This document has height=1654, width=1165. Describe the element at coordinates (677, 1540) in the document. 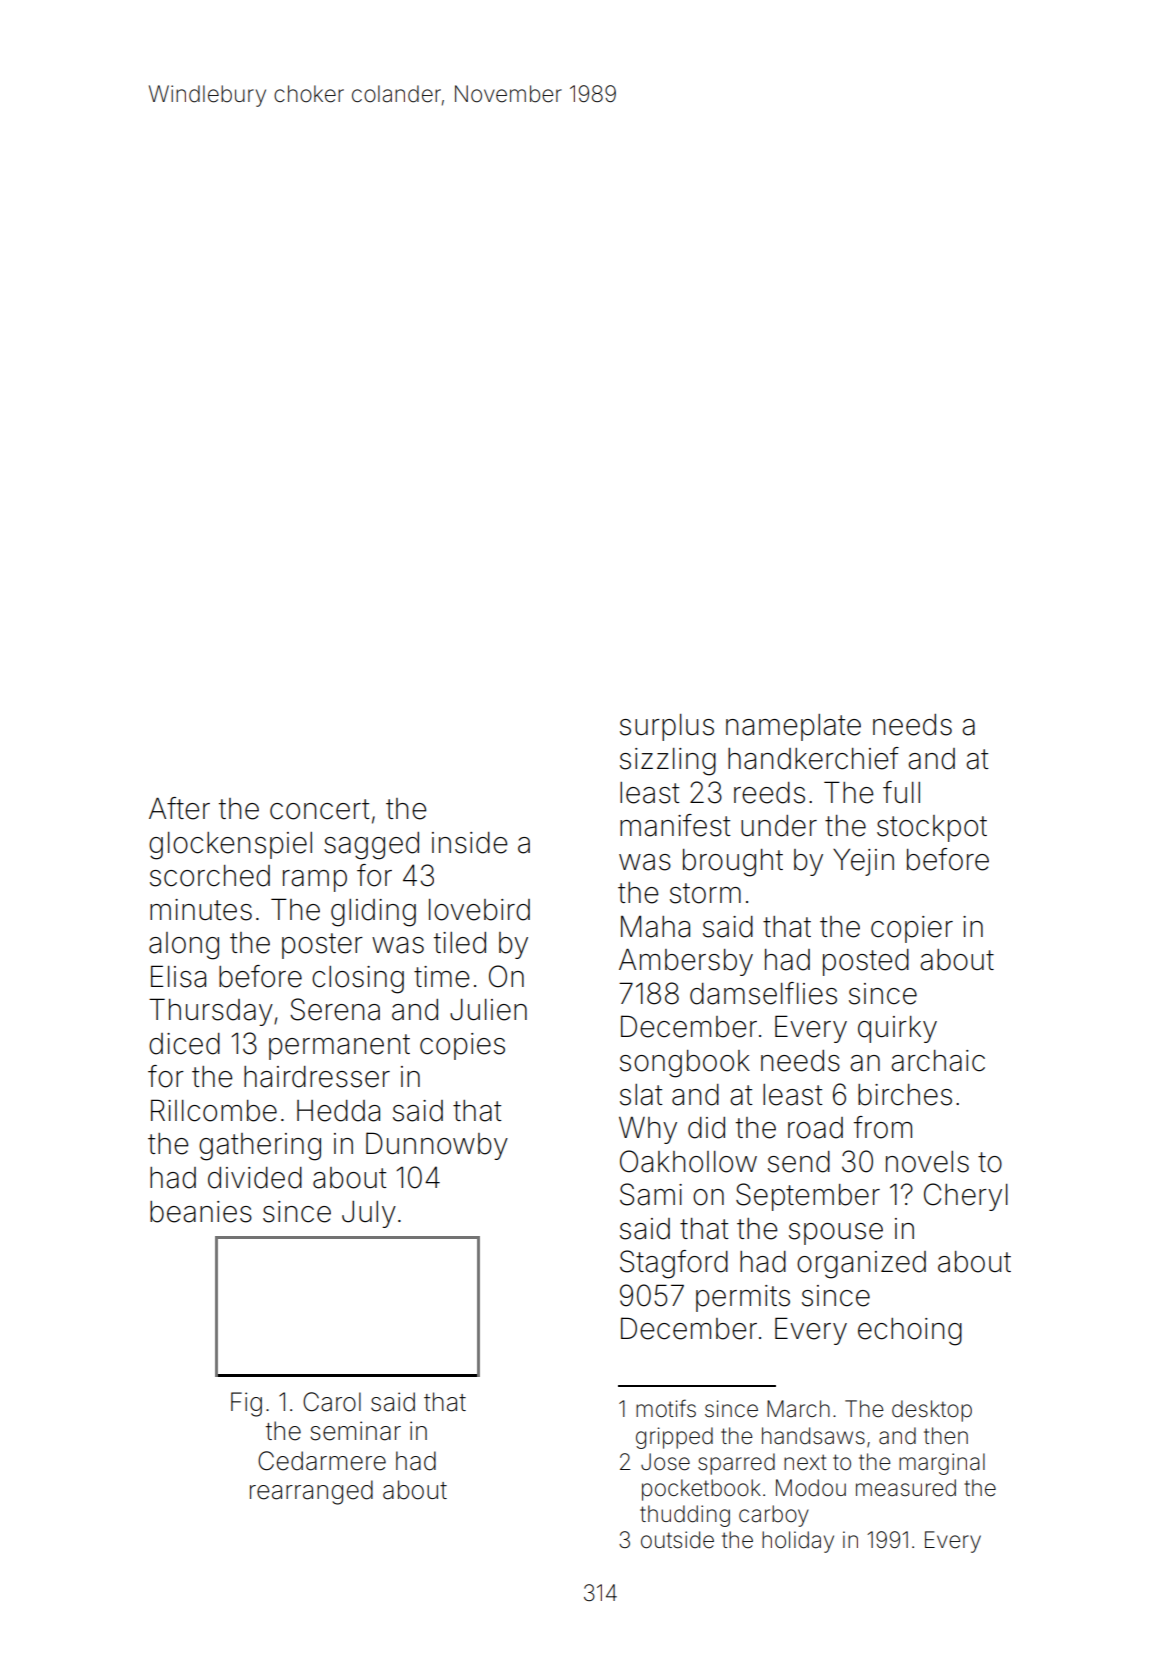

I see `outside` at that location.
